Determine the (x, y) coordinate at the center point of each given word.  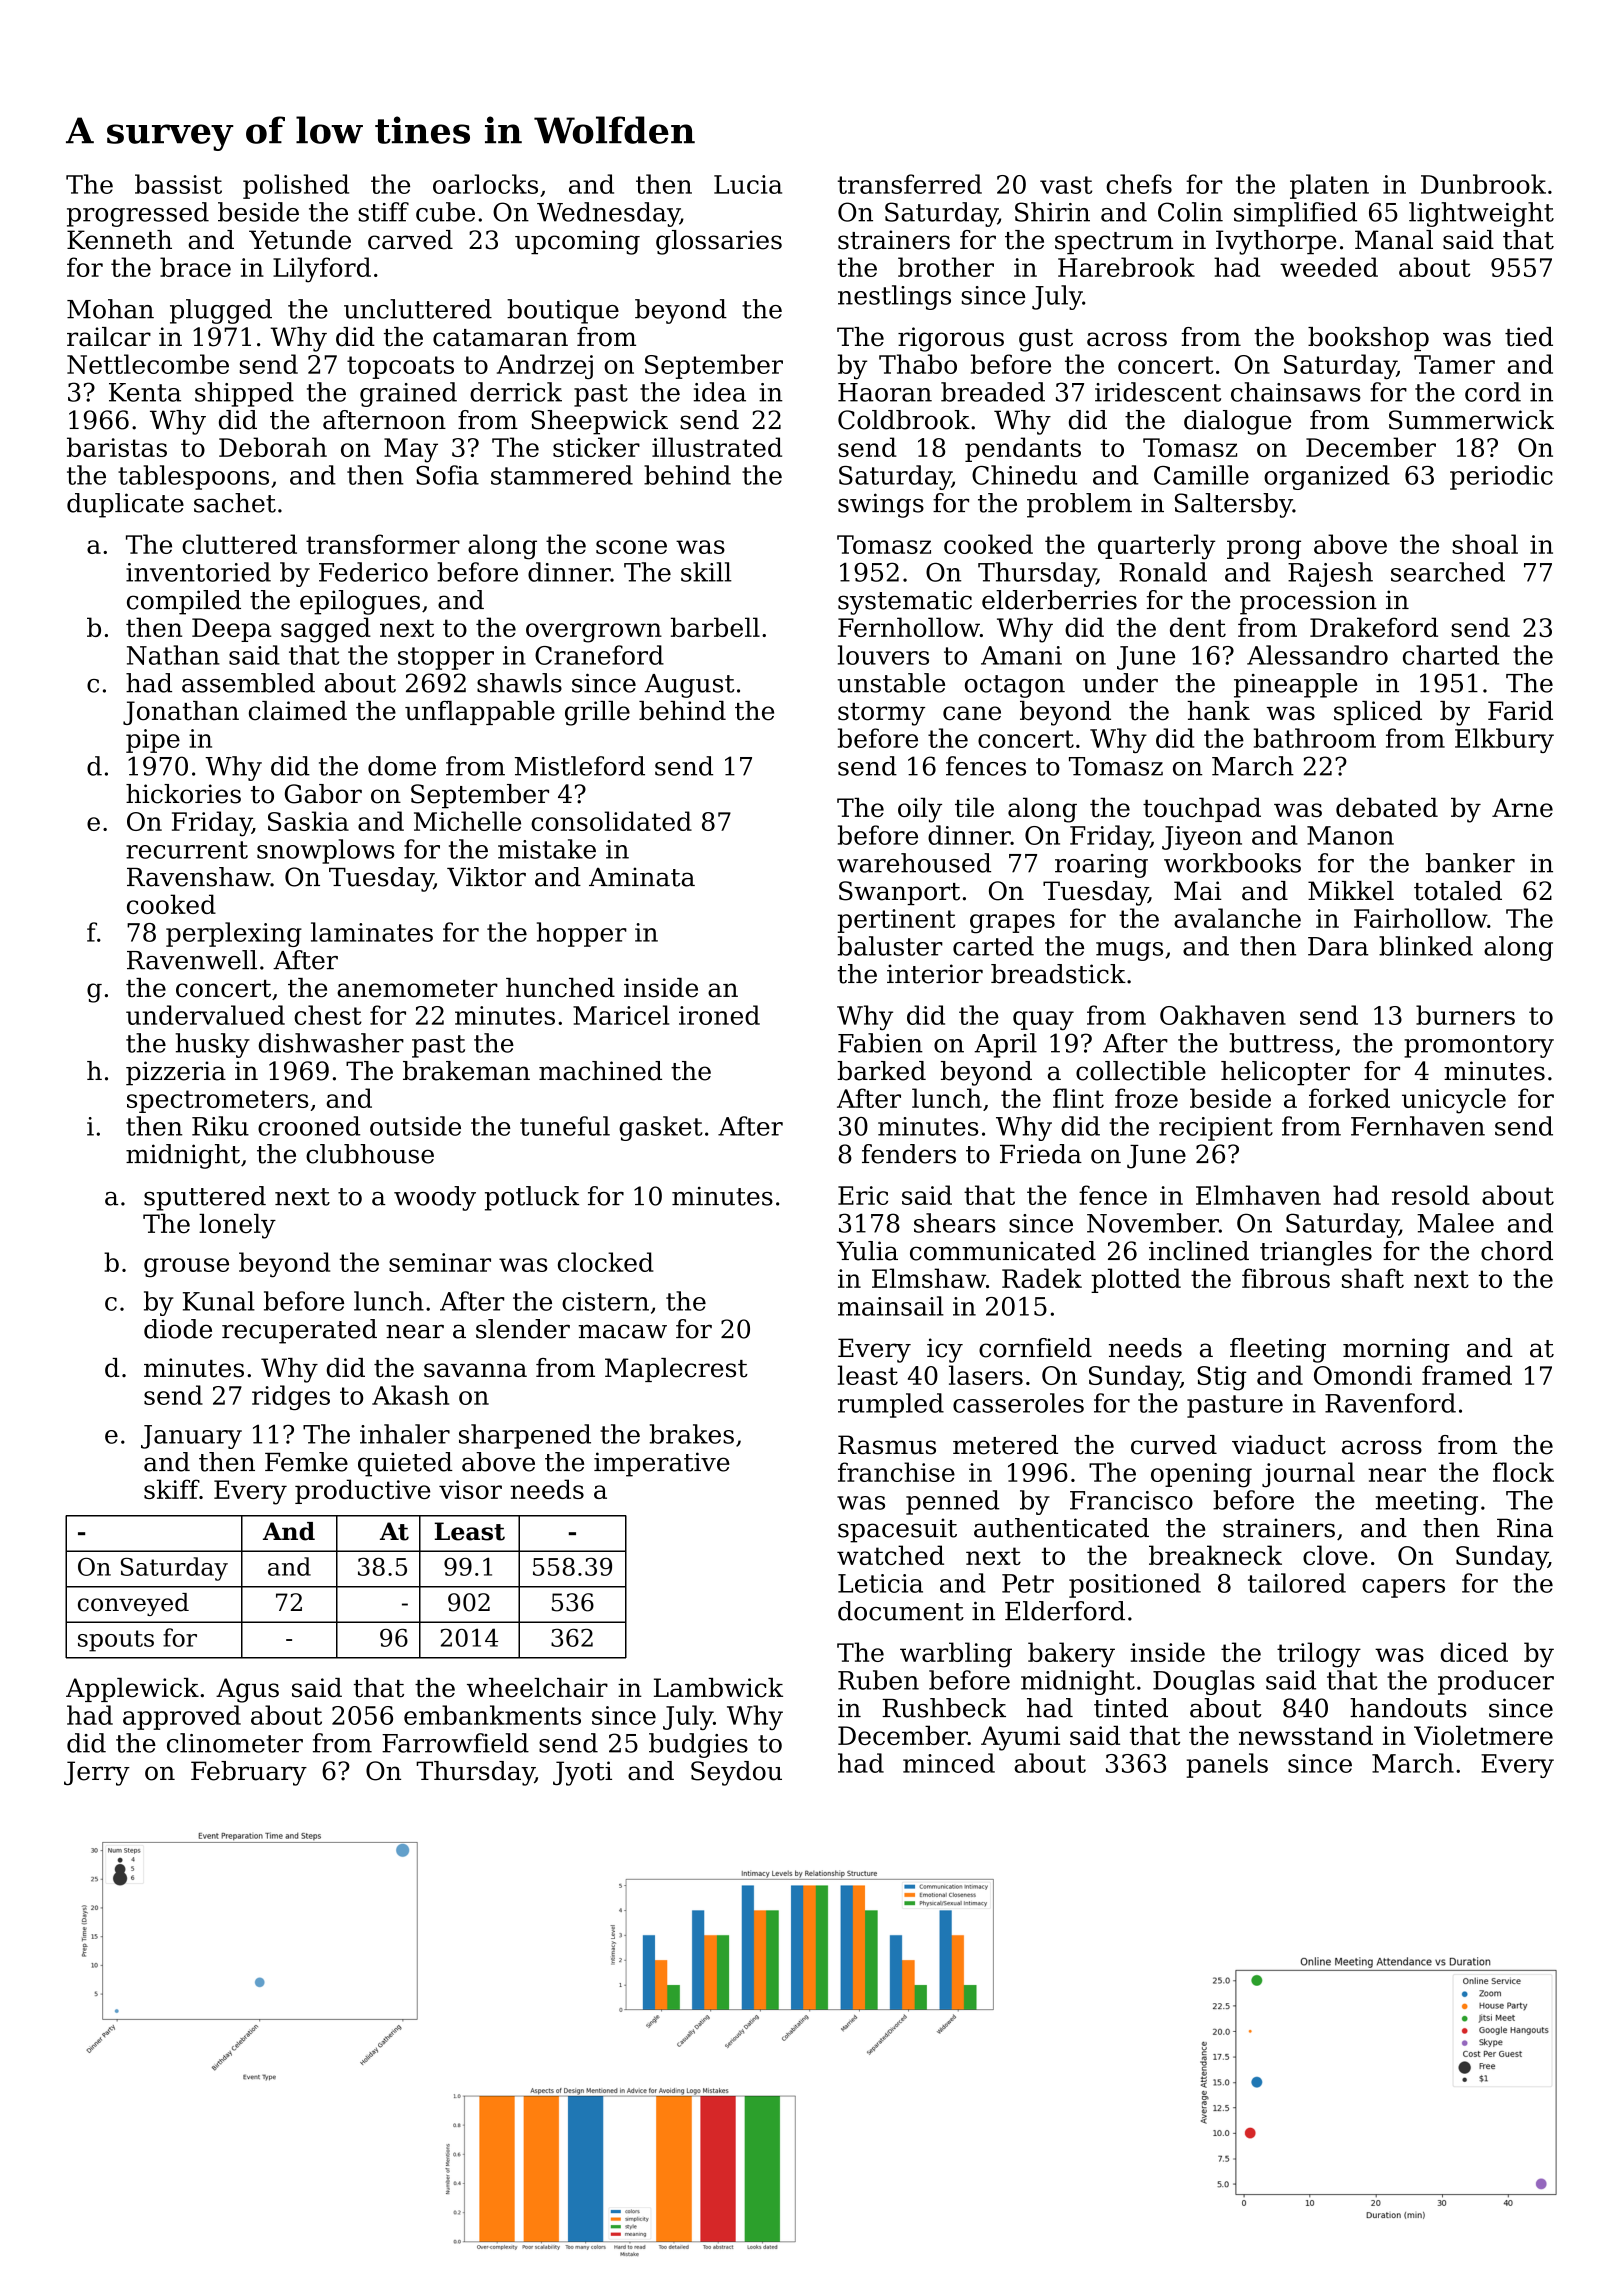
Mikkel (1351, 891)
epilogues (360, 602)
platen (1329, 186)
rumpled (891, 1405)
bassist (178, 184)
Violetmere (1483, 1735)
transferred (910, 184)
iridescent (1158, 392)
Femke (306, 1462)
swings (881, 505)
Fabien (880, 1043)
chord (1517, 1251)
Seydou (736, 1773)
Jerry (97, 1773)
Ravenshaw (199, 877)
